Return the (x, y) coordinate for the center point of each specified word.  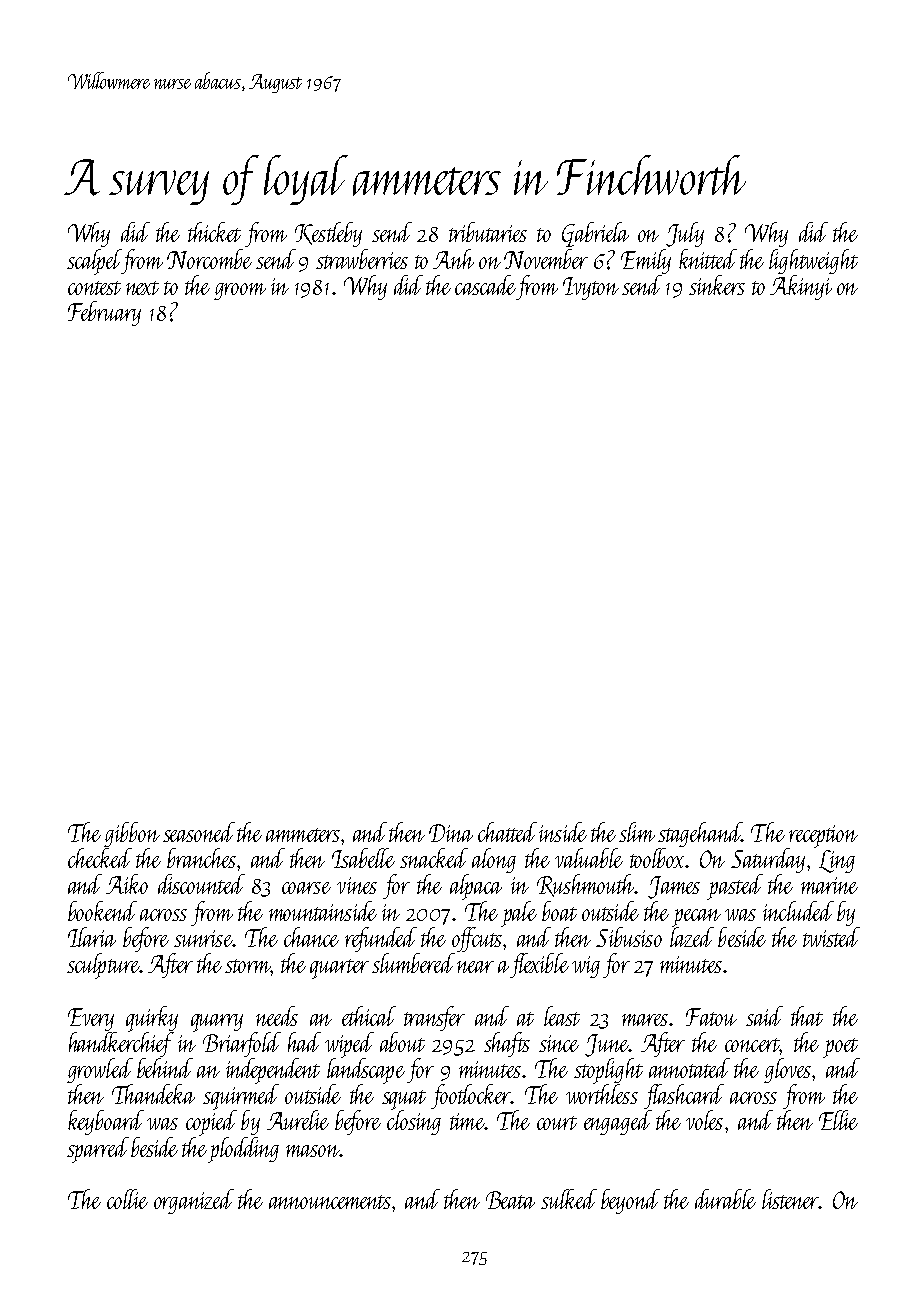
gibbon (132, 834)
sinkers (717, 285)
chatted (507, 832)
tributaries (488, 232)
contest (94, 288)
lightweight (813, 261)
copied (211, 1123)
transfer (434, 1018)
